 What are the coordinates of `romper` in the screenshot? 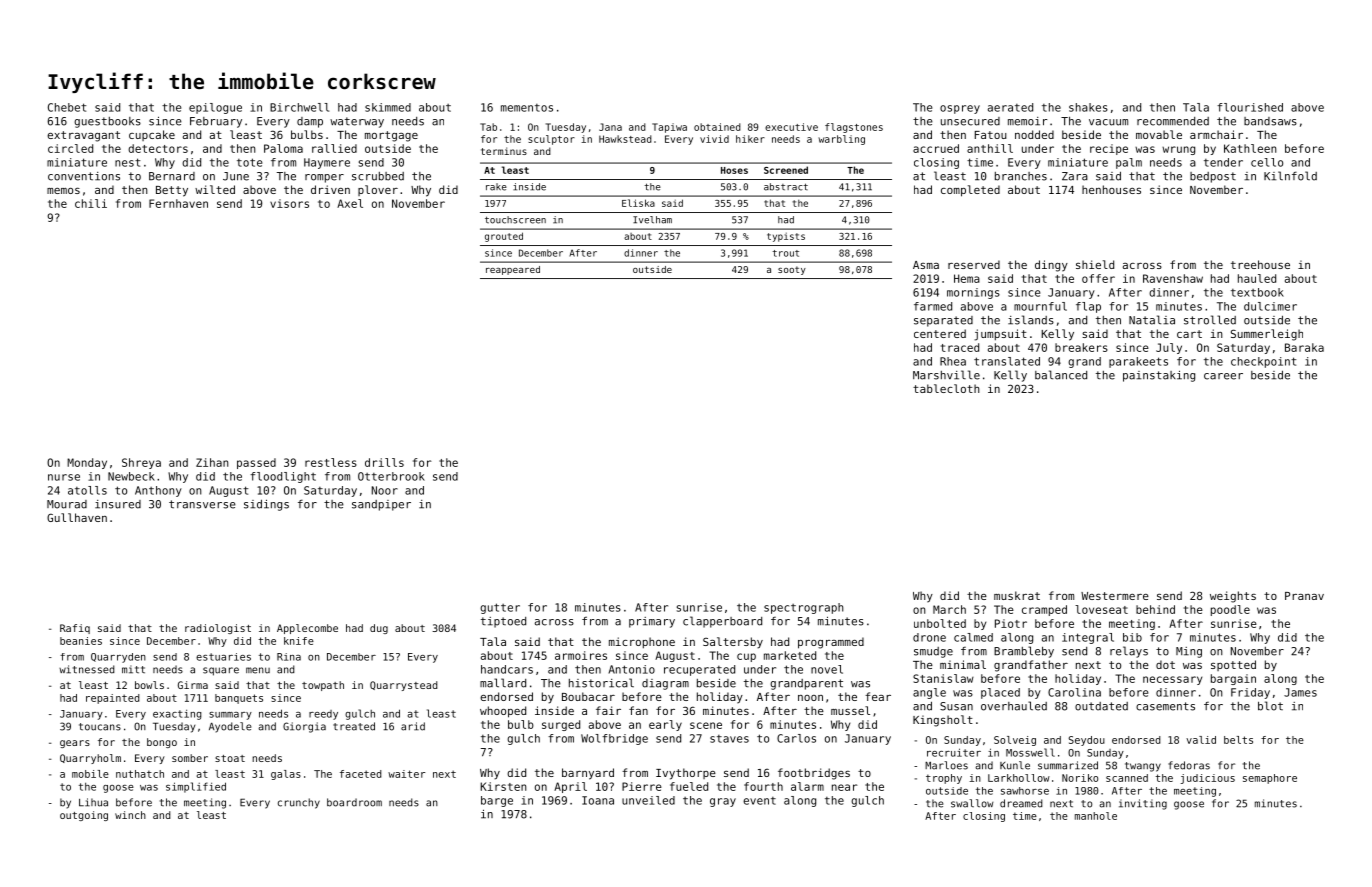 It's located at (324, 178).
